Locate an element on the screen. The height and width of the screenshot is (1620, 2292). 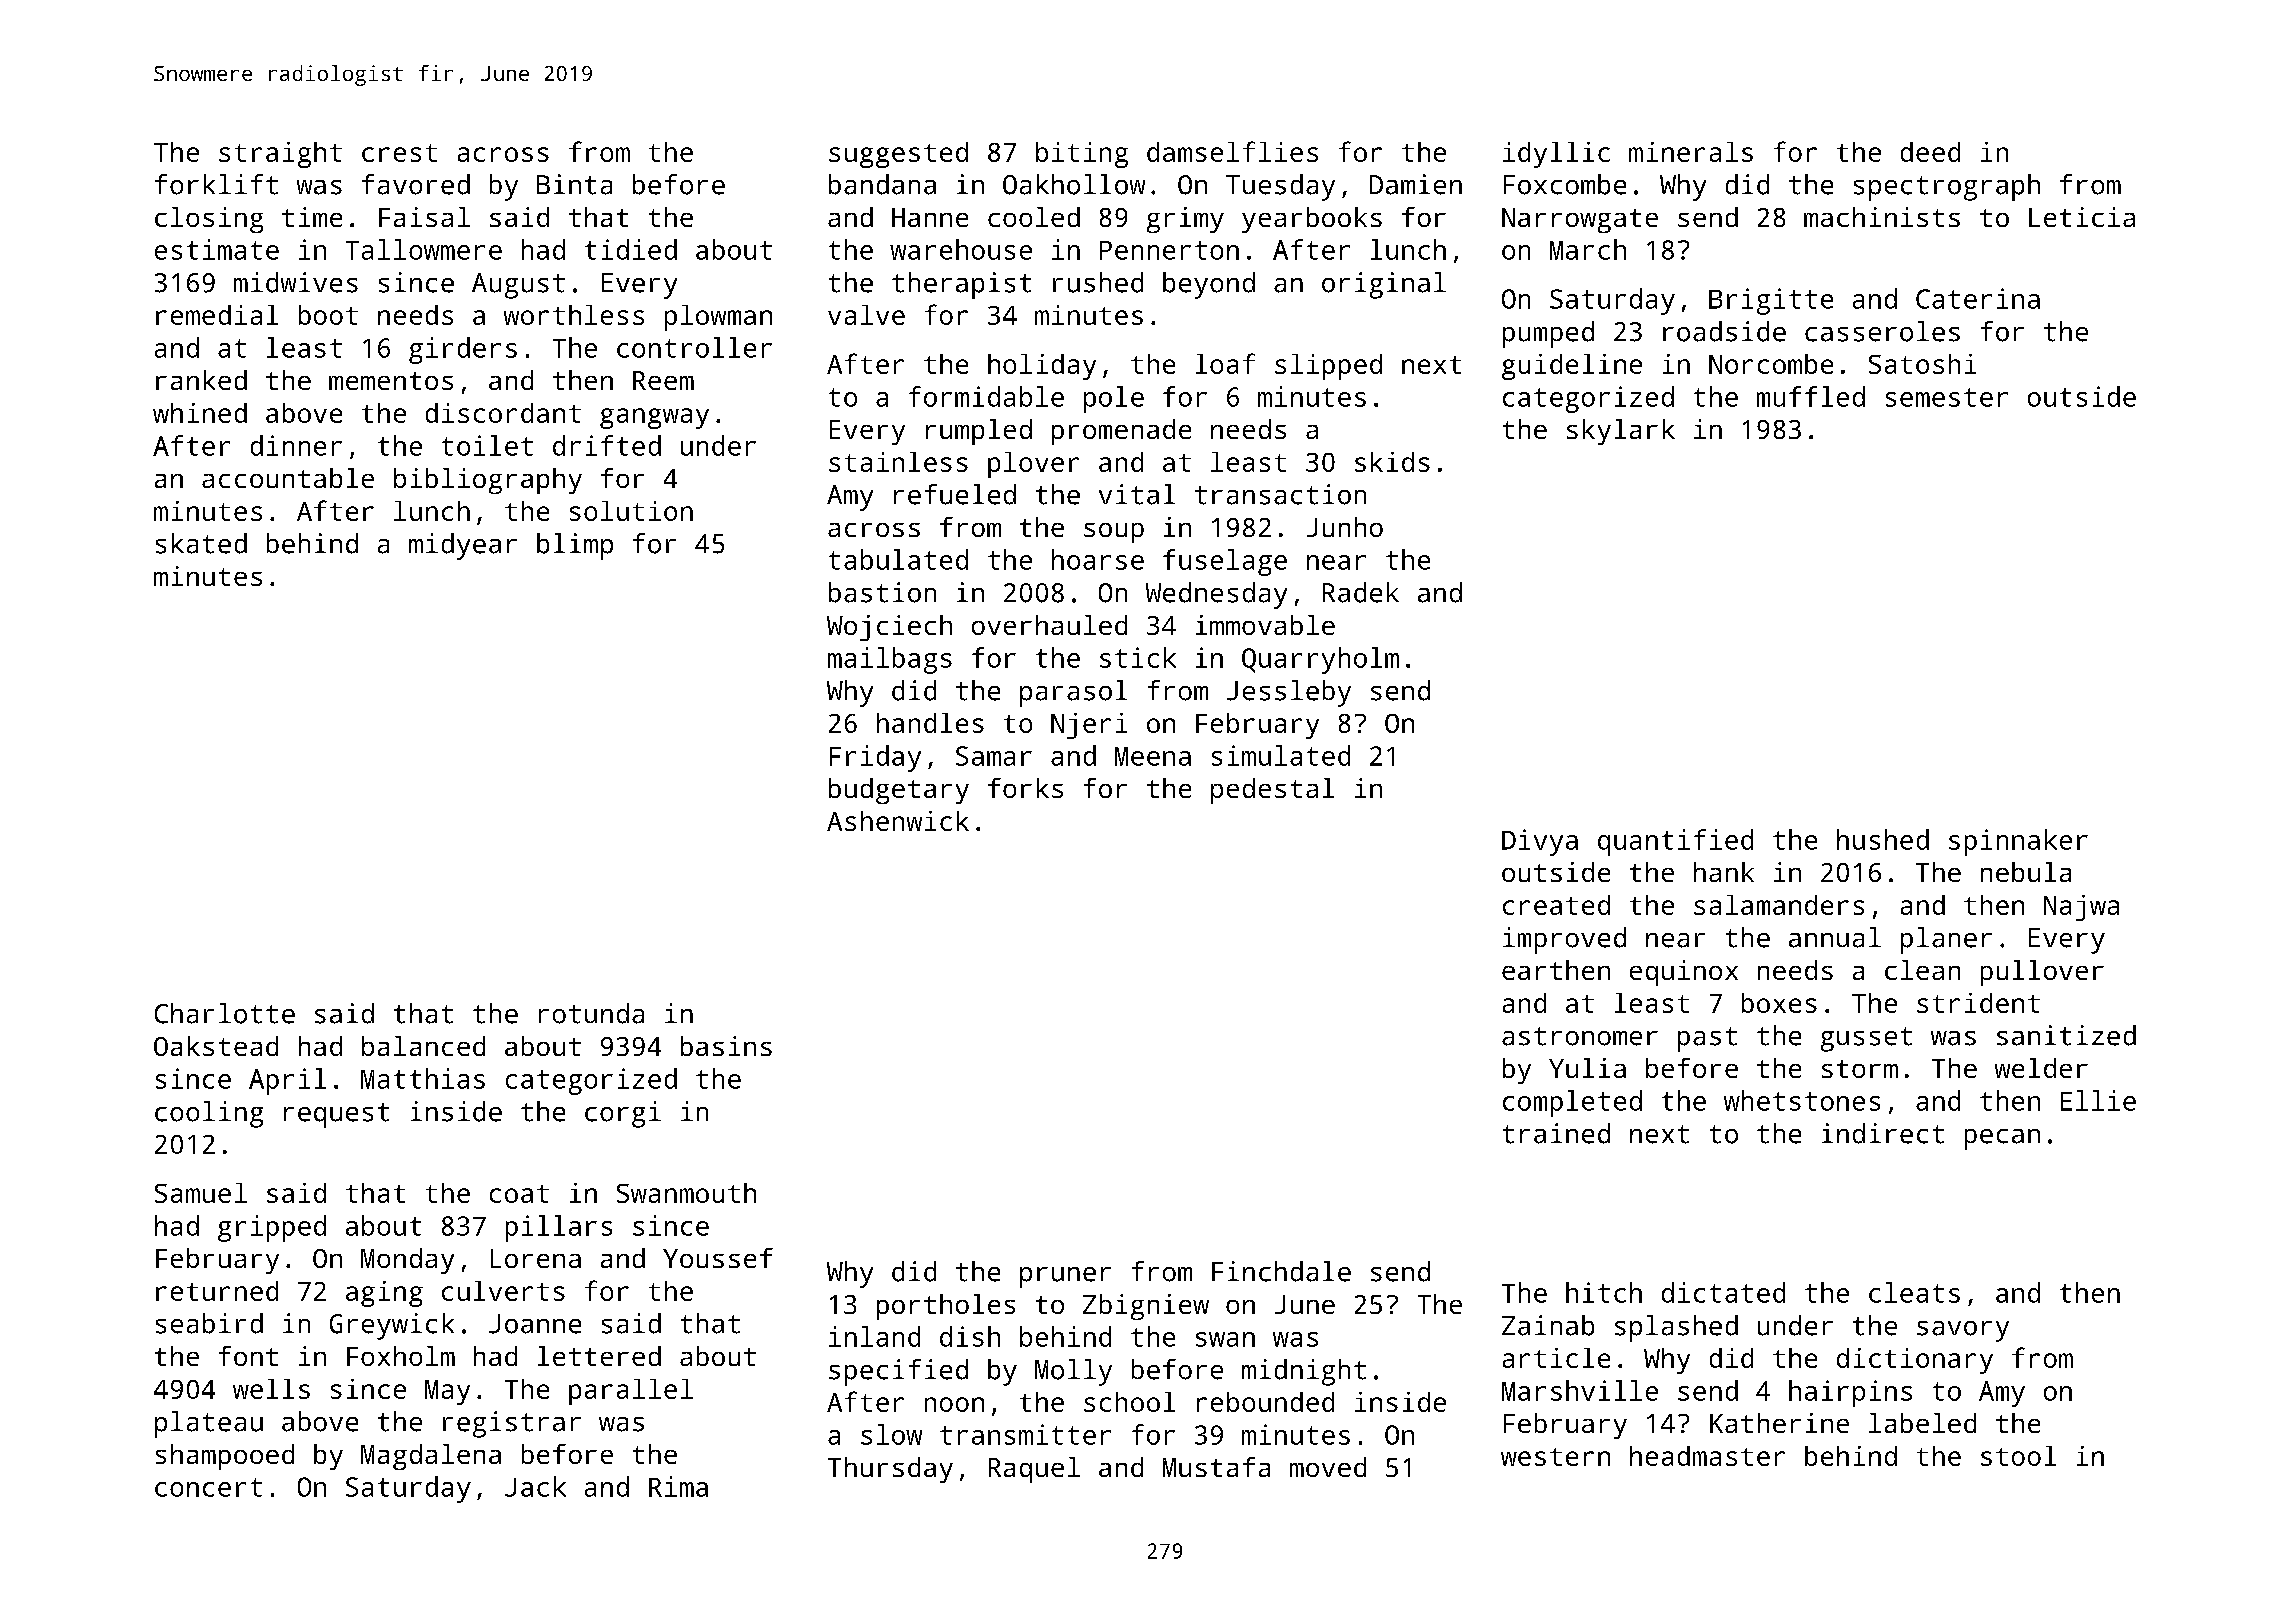
slipped is located at coordinates (1328, 367).
